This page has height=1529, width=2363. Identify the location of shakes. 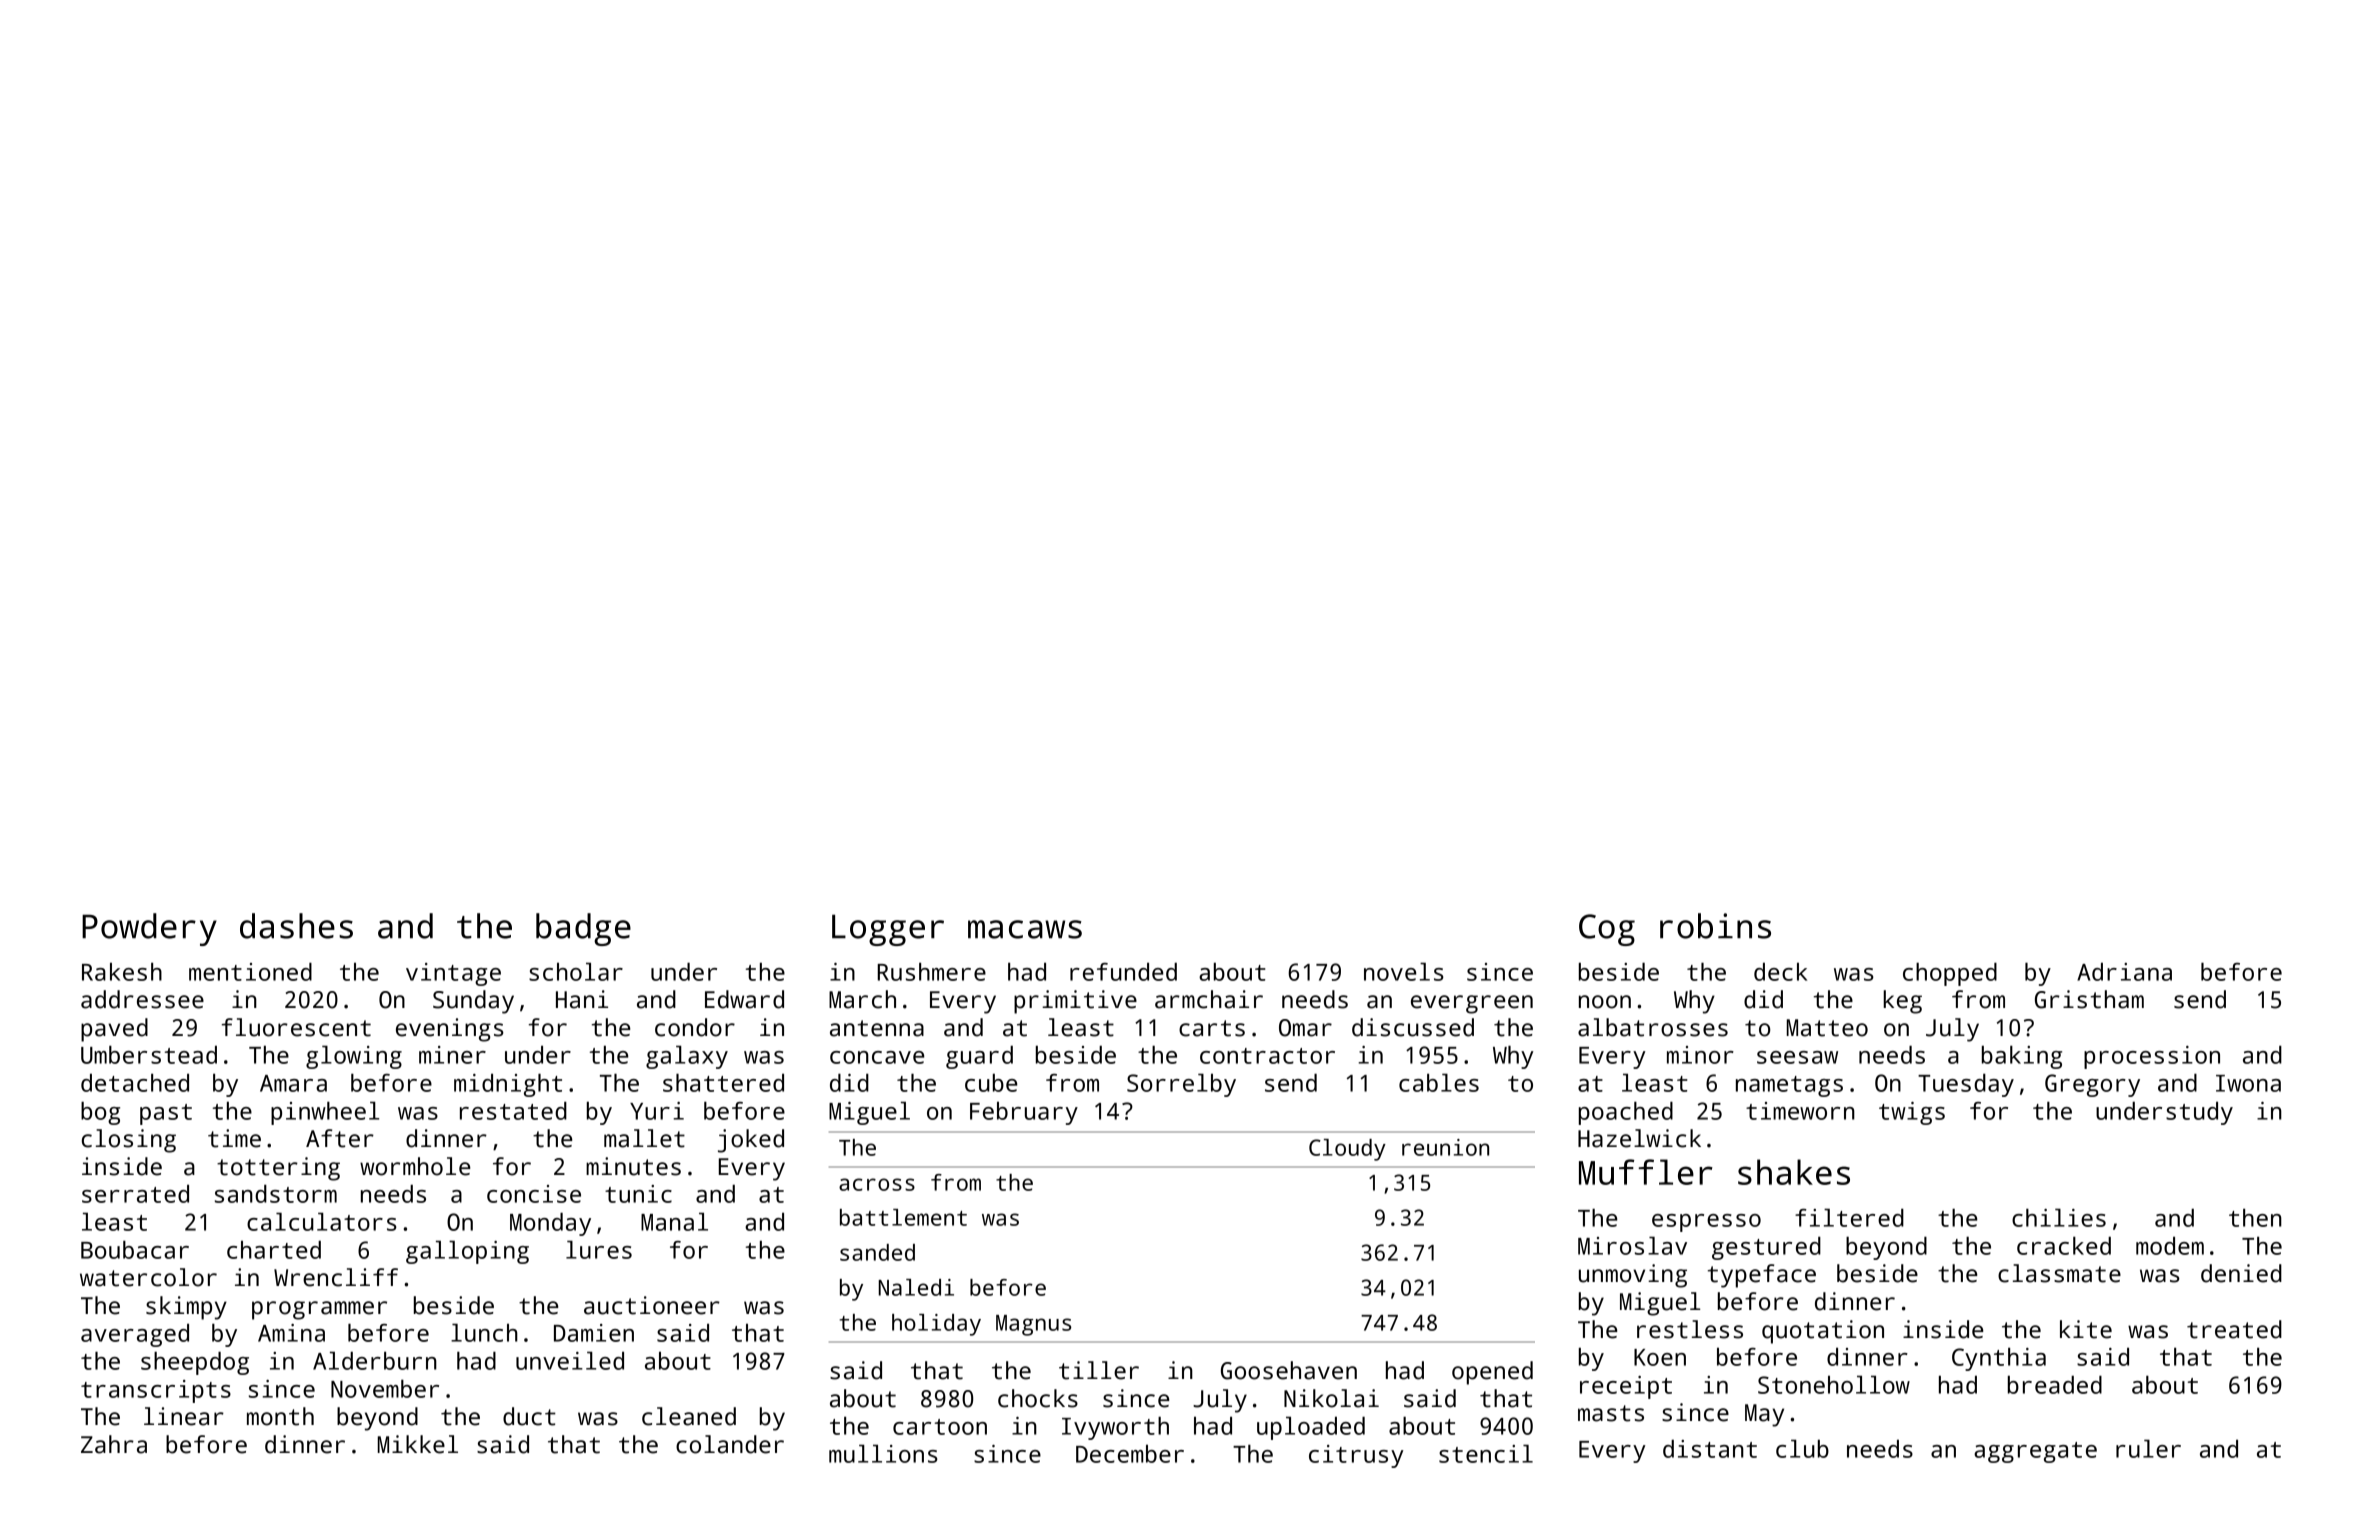
(1794, 1172).
